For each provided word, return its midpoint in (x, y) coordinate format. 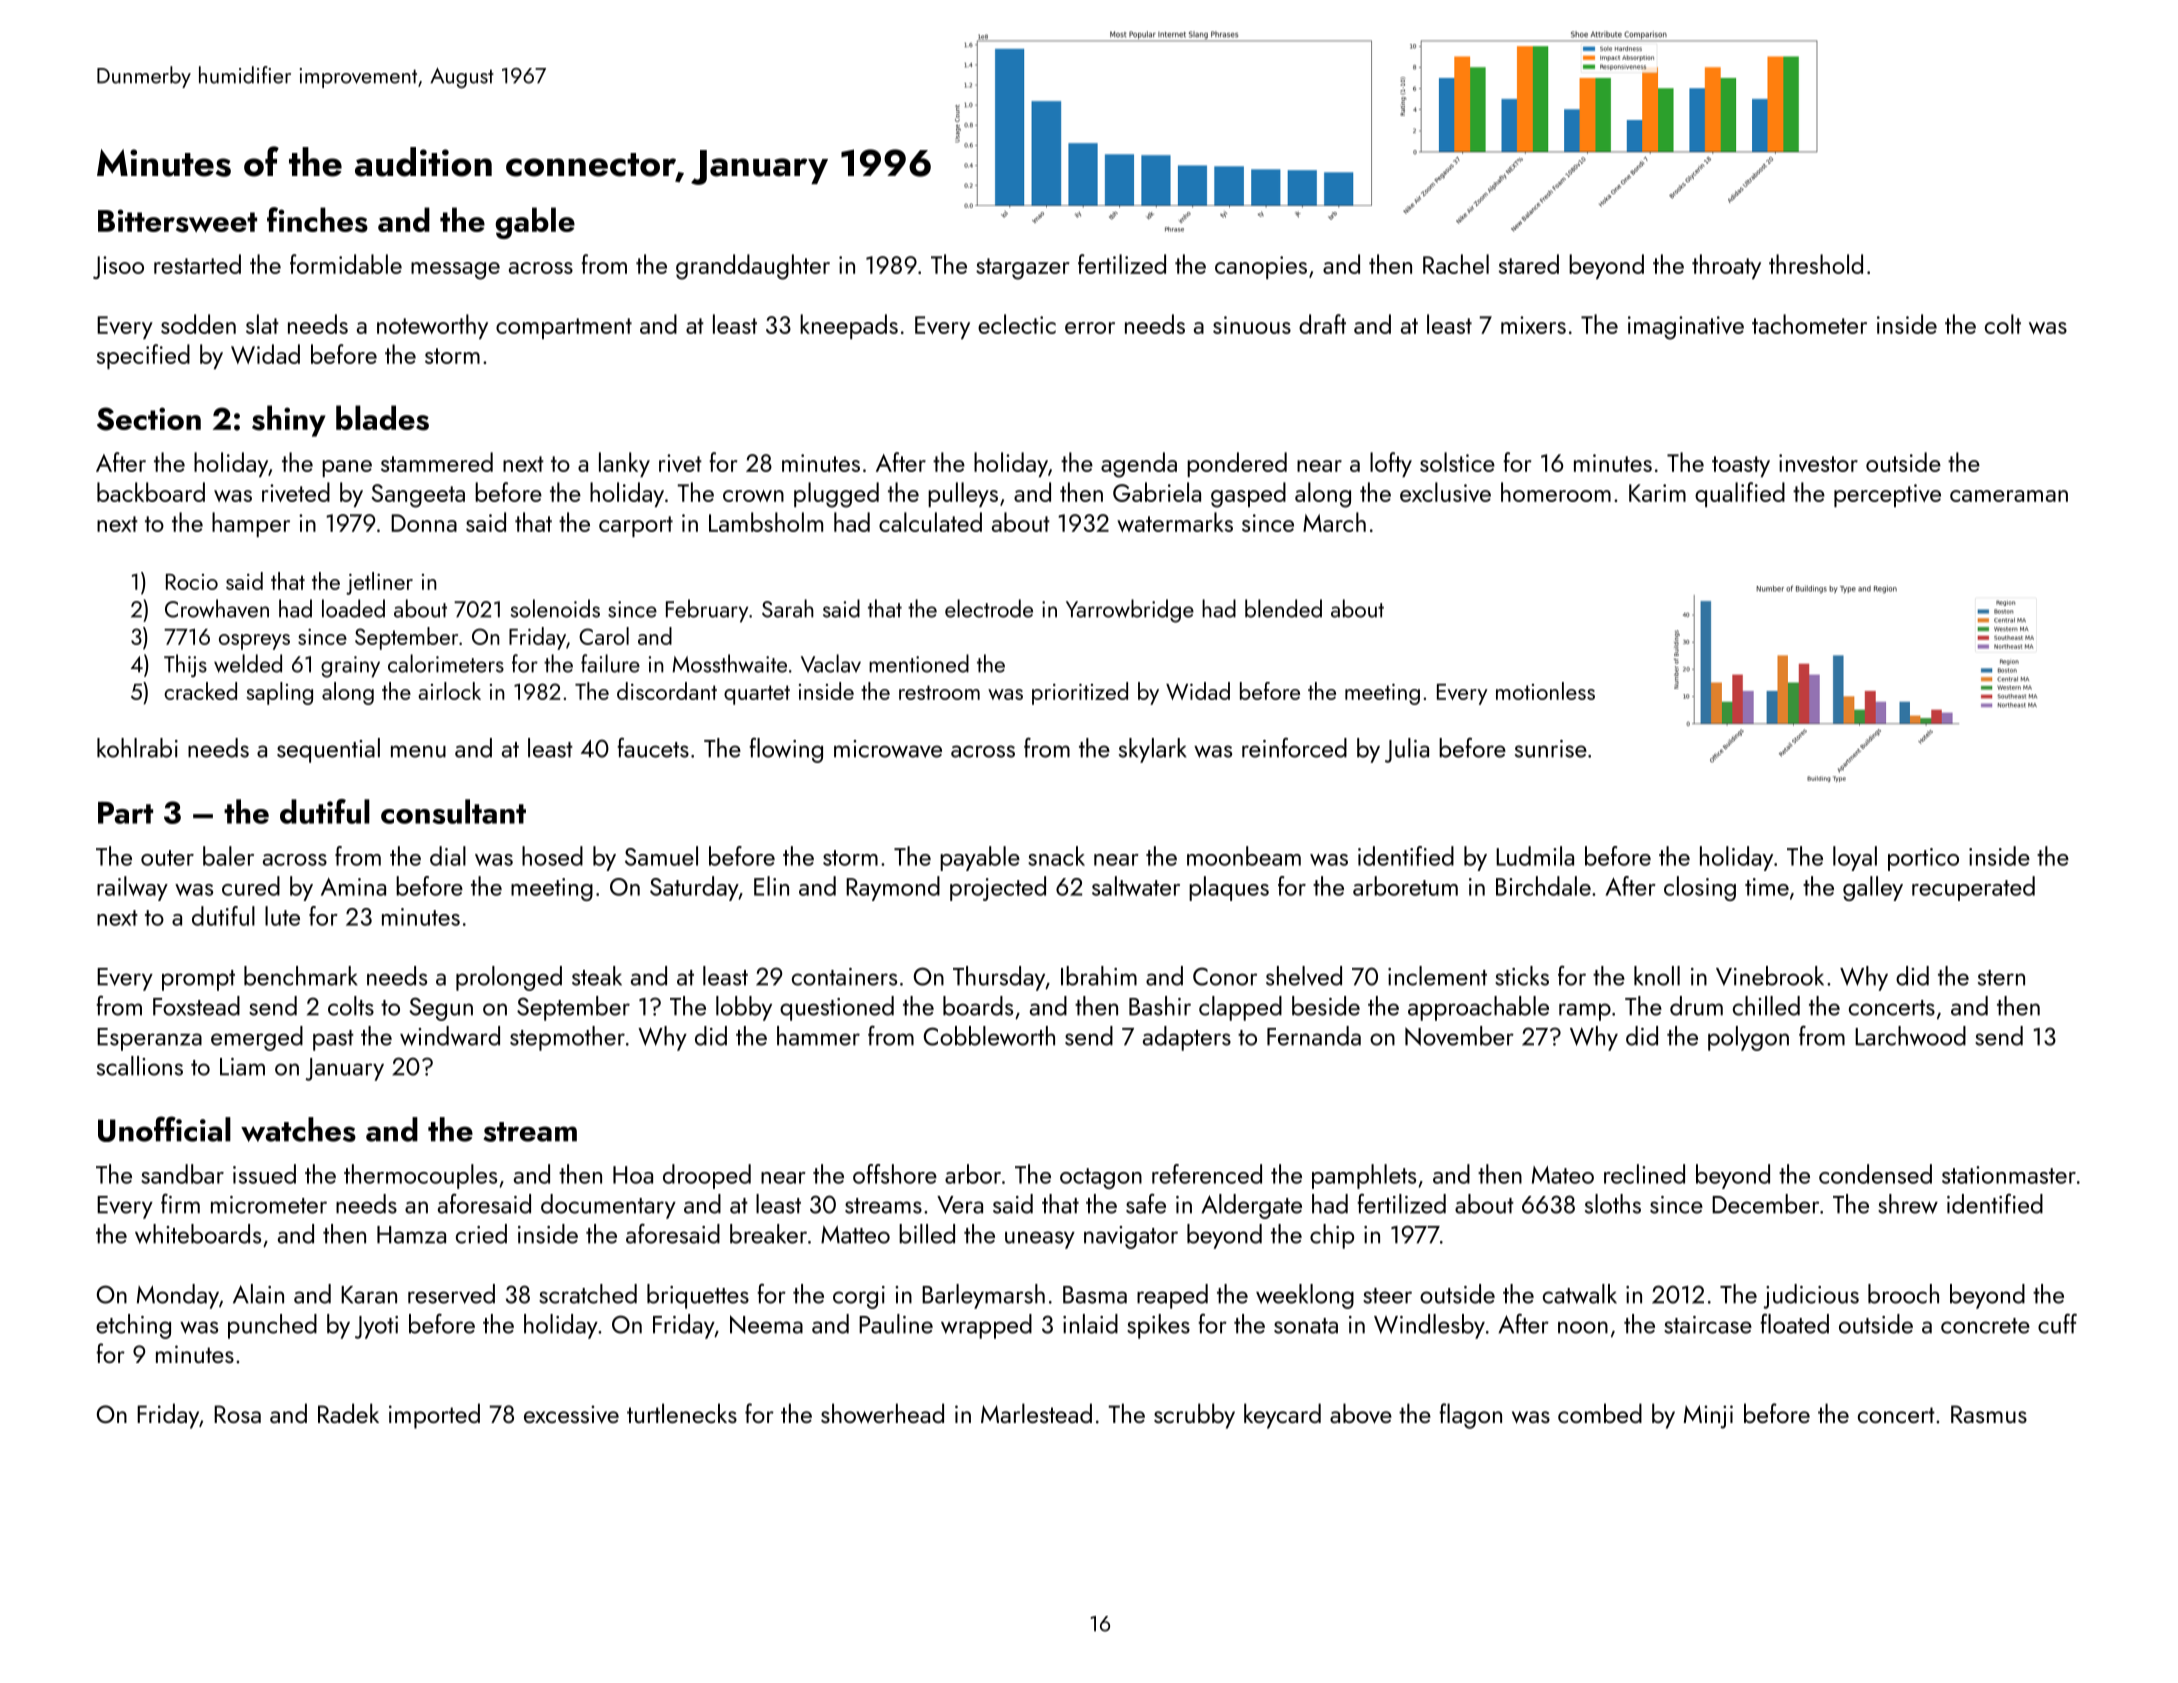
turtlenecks (682, 1413)
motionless (1545, 691)
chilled (1766, 1006)
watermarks (1175, 522)
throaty (1726, 266)
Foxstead (196, 1006)
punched (272, 1326)
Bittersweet (177, 221)
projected (998, 888)
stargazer (1022, 269)
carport (636, 526)
